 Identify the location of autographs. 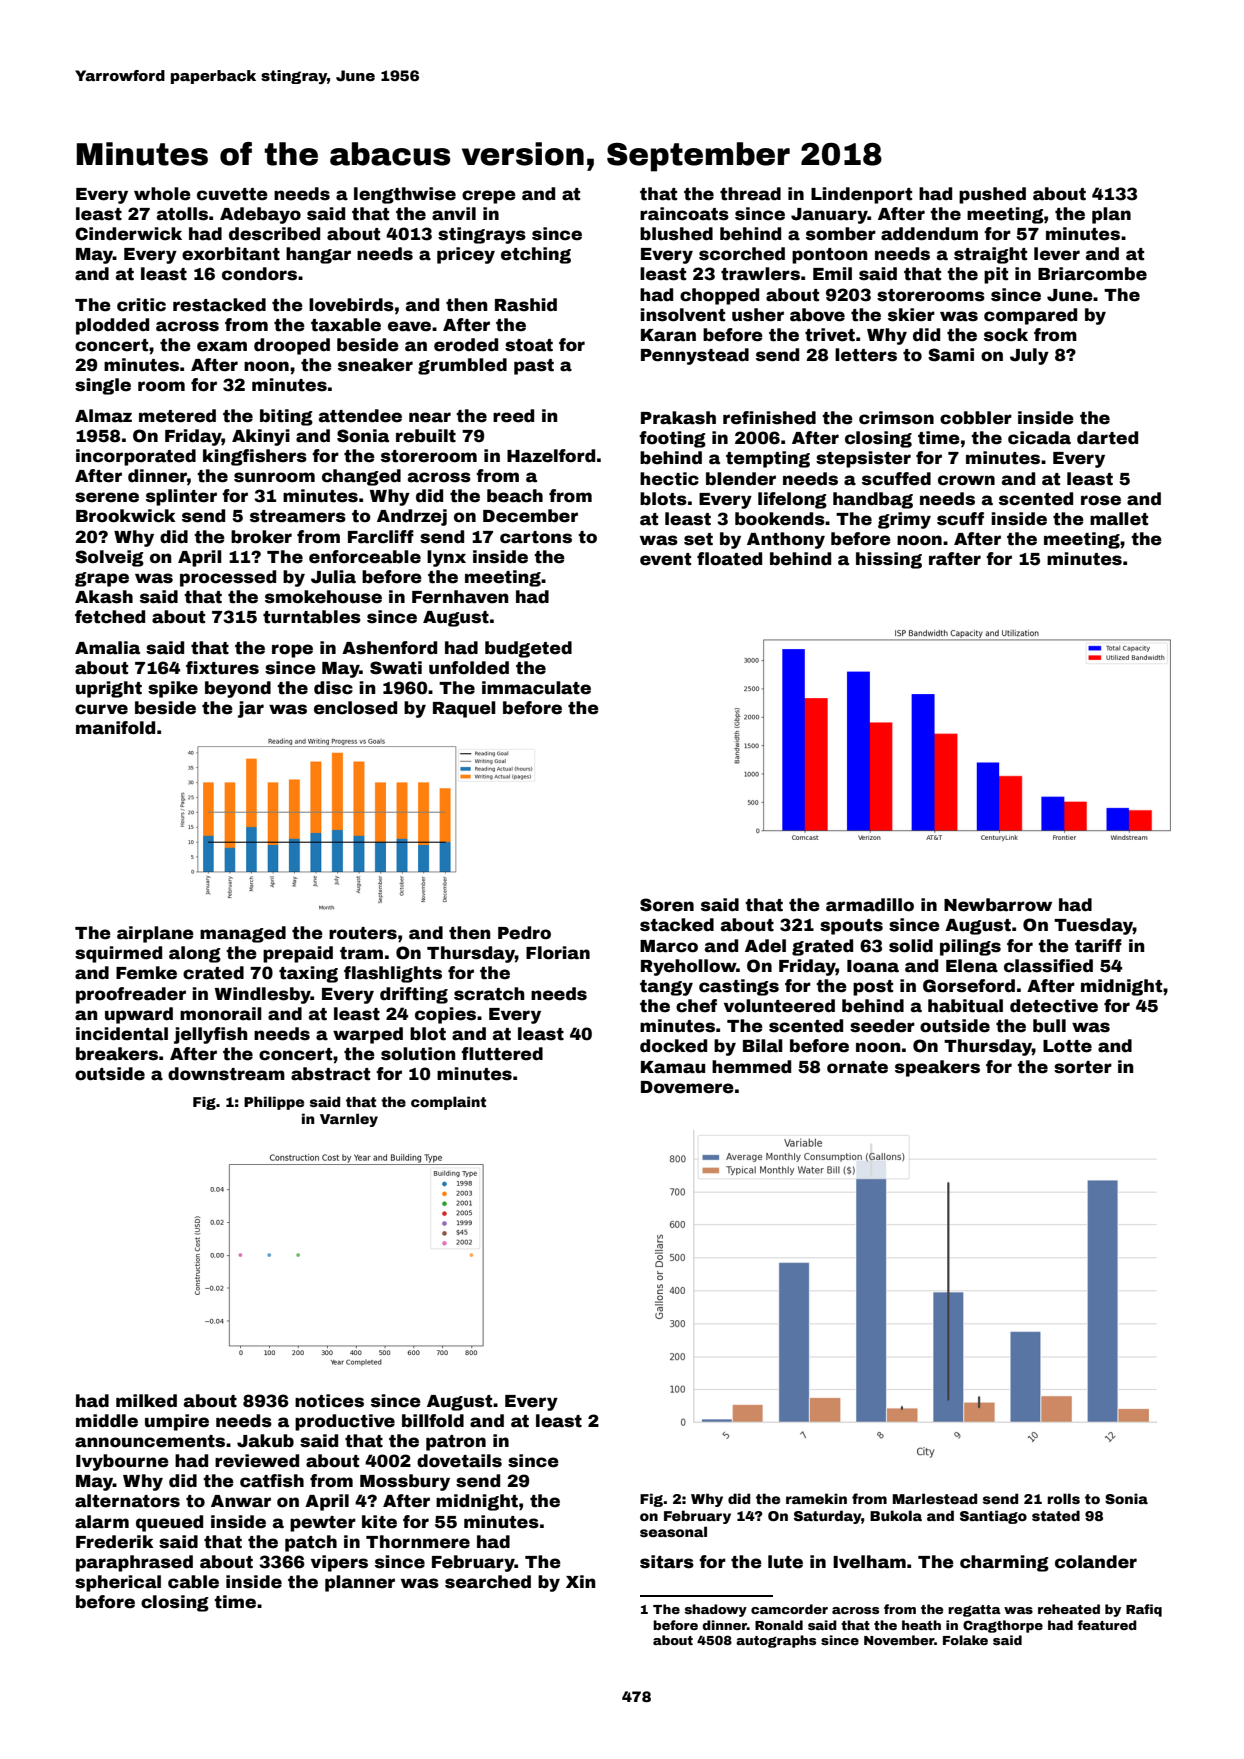
(776, 1641).
